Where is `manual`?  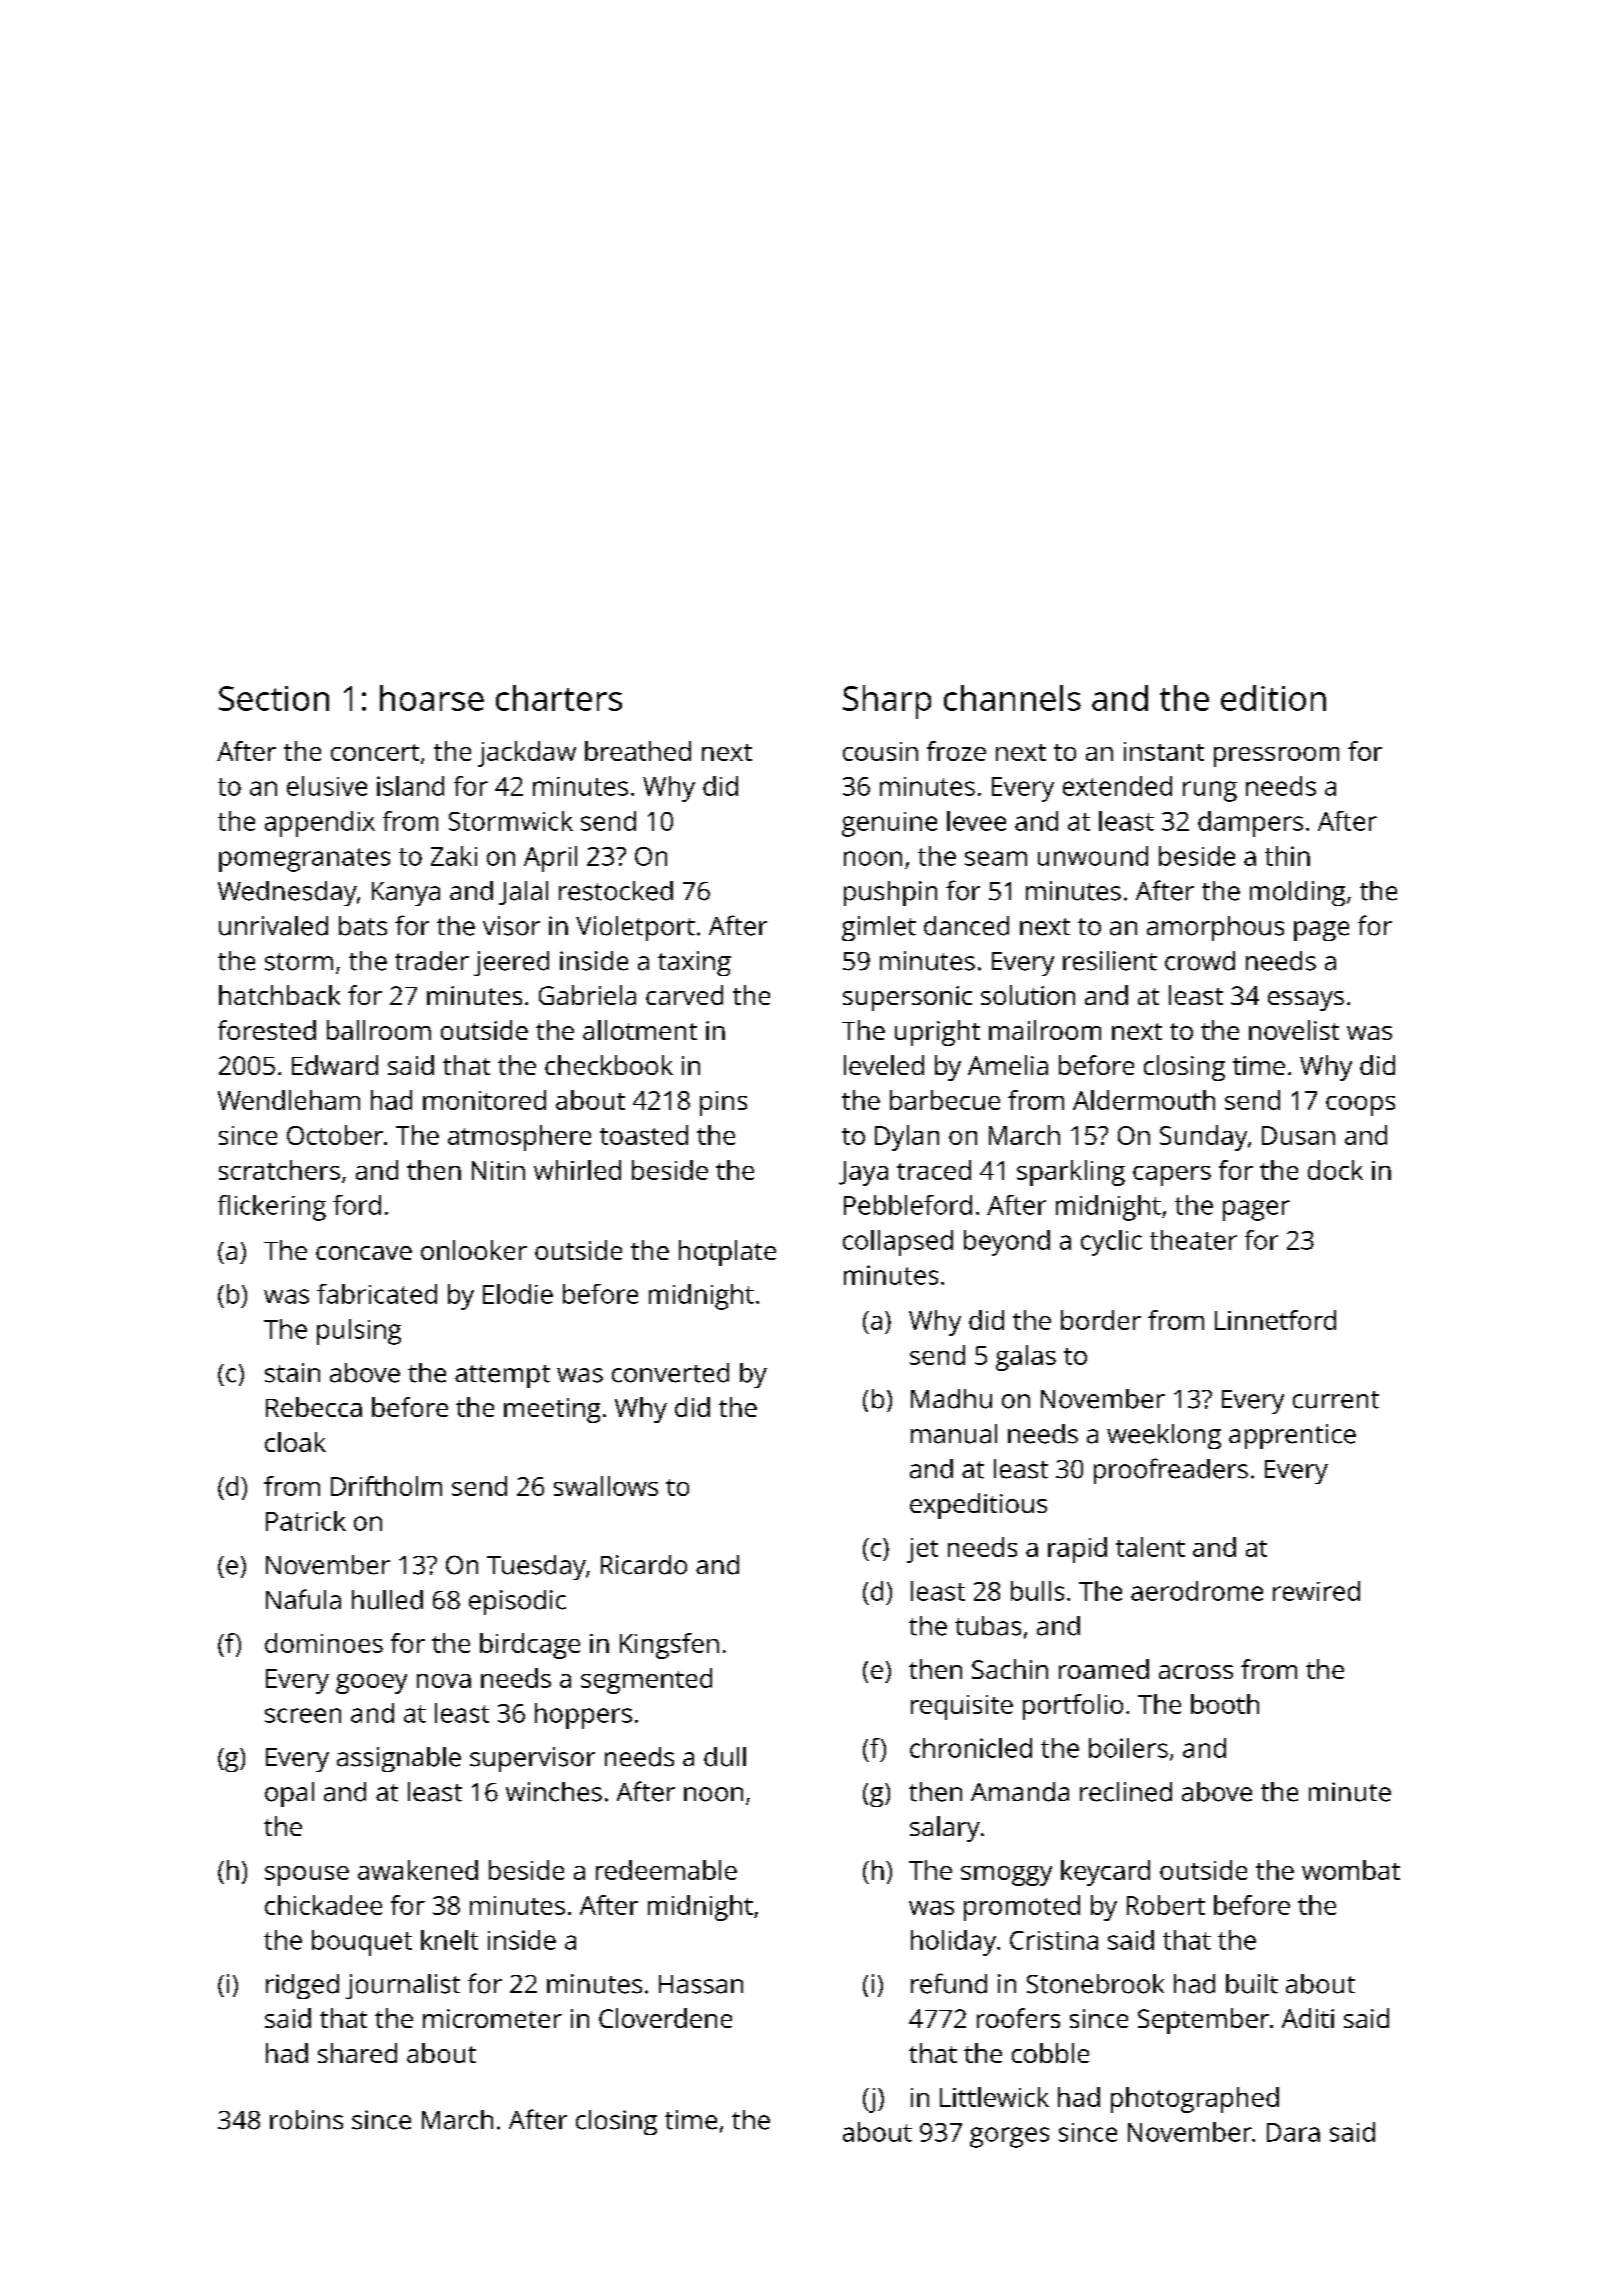
manual is located at coordinates (954, 1434).
